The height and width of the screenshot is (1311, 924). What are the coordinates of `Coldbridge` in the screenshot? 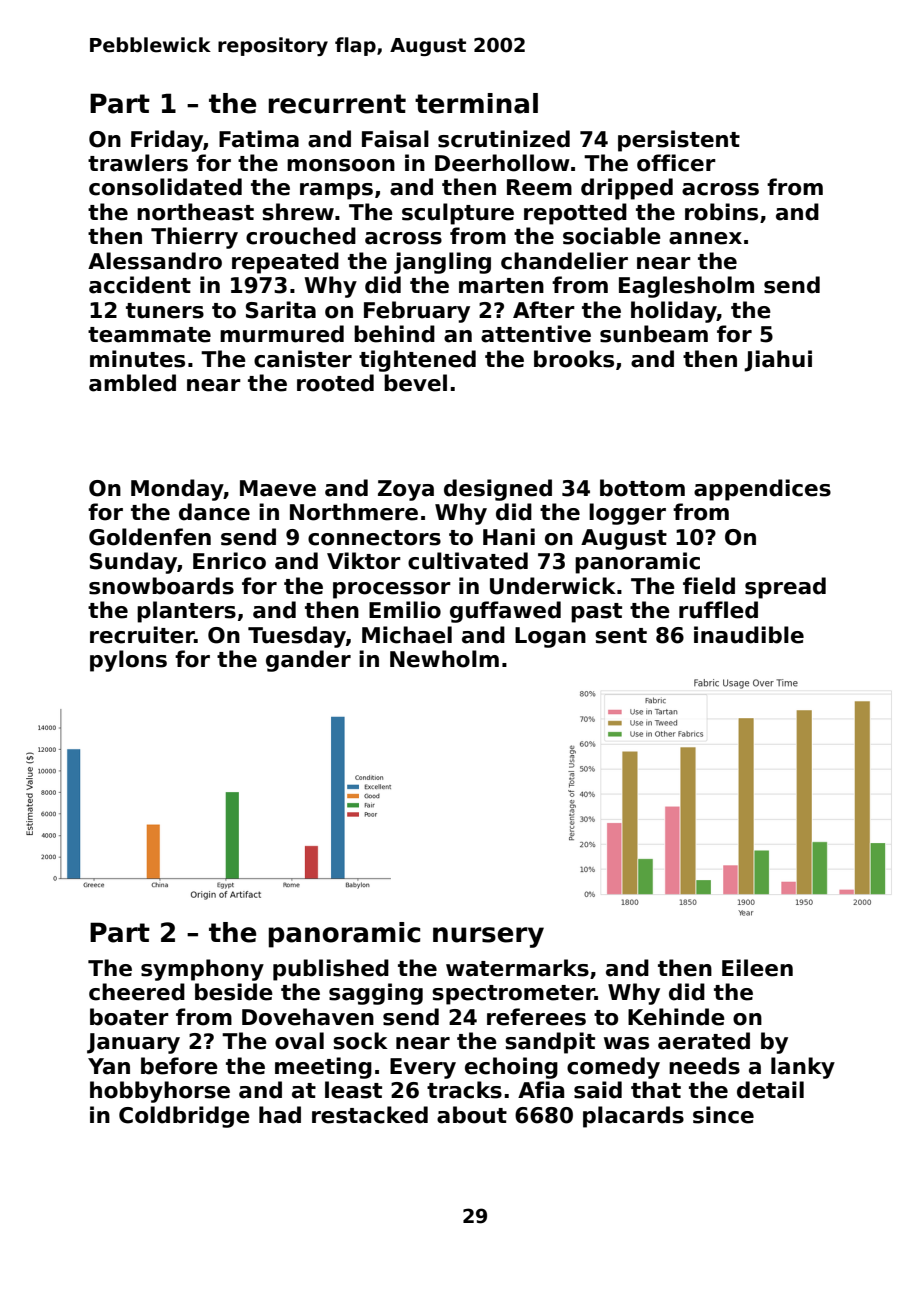 It's located at (184, 1117).
